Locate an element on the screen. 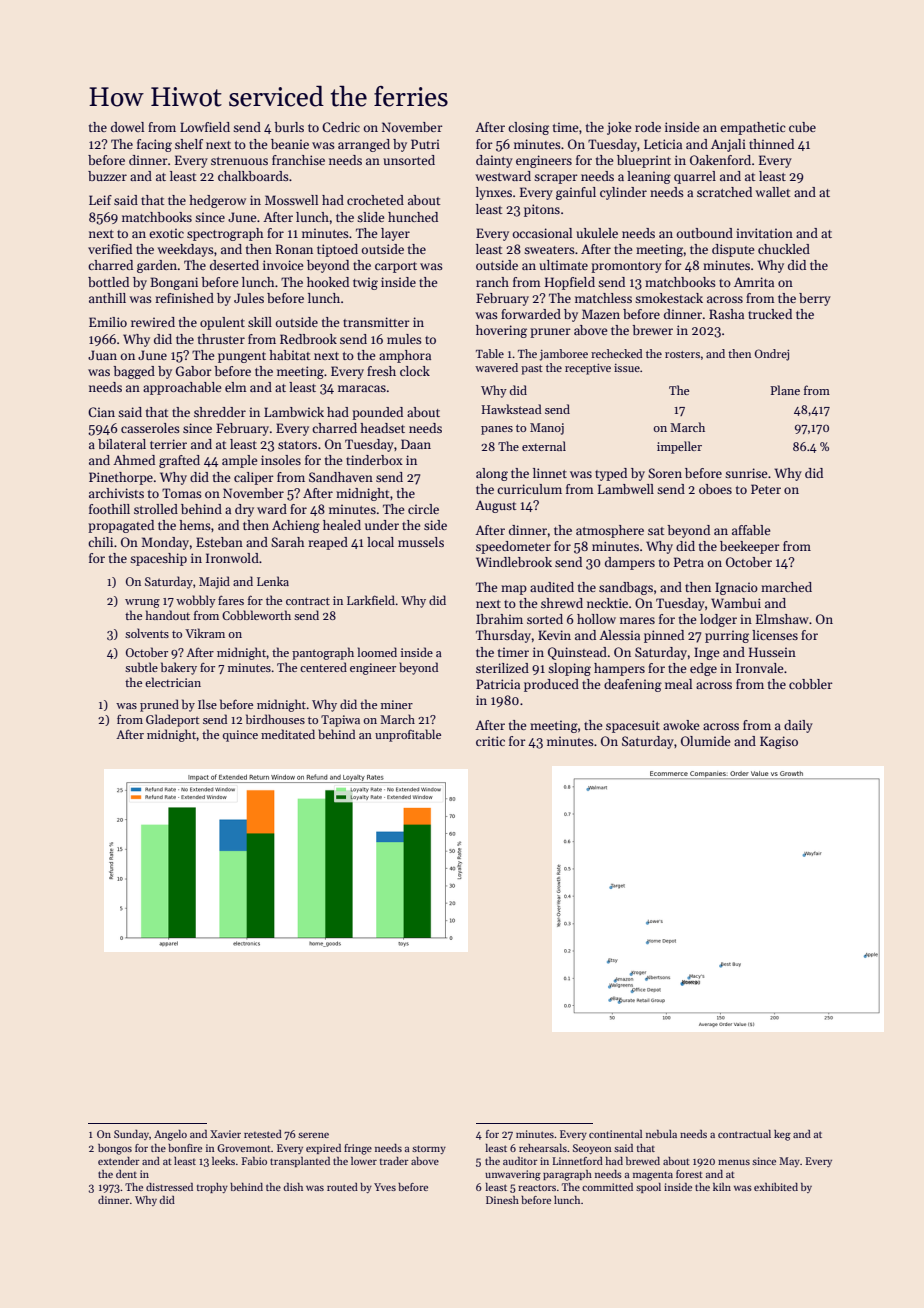  kiln is located at coordinates (722, 1187).
